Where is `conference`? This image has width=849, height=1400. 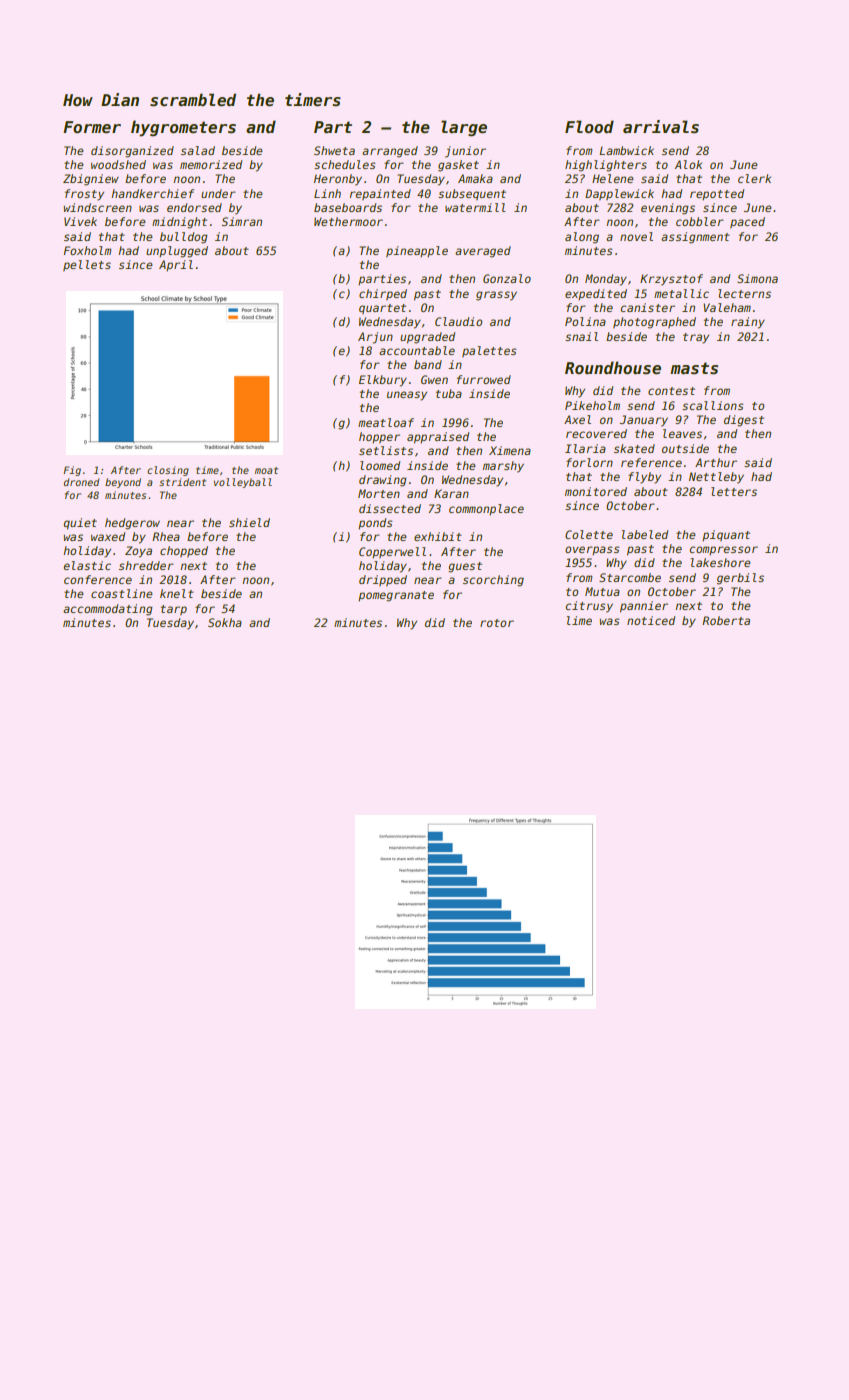 conference is located at coordinates (98, 579).
